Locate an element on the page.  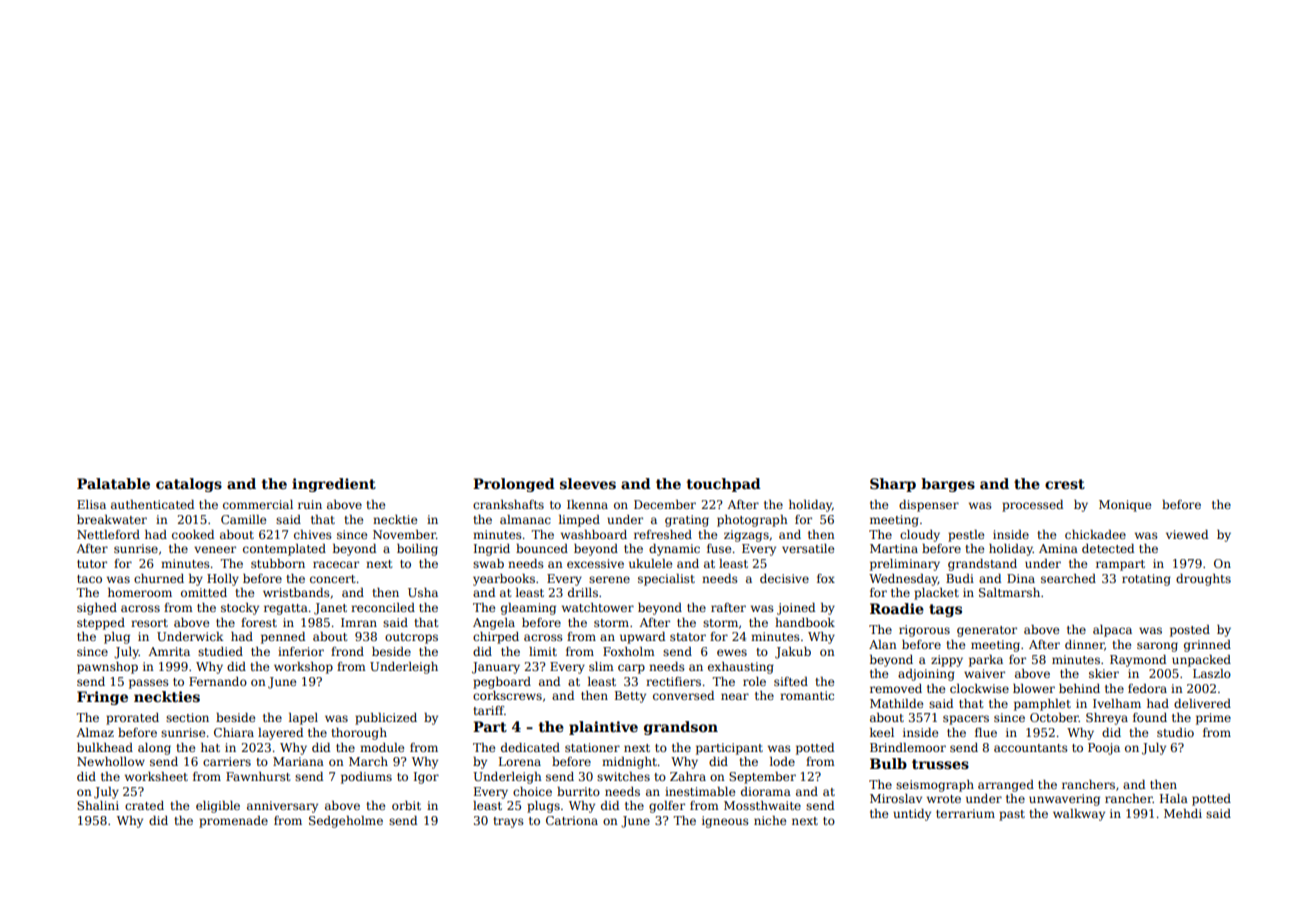
plaintive is located at coordinates (603, 728).
